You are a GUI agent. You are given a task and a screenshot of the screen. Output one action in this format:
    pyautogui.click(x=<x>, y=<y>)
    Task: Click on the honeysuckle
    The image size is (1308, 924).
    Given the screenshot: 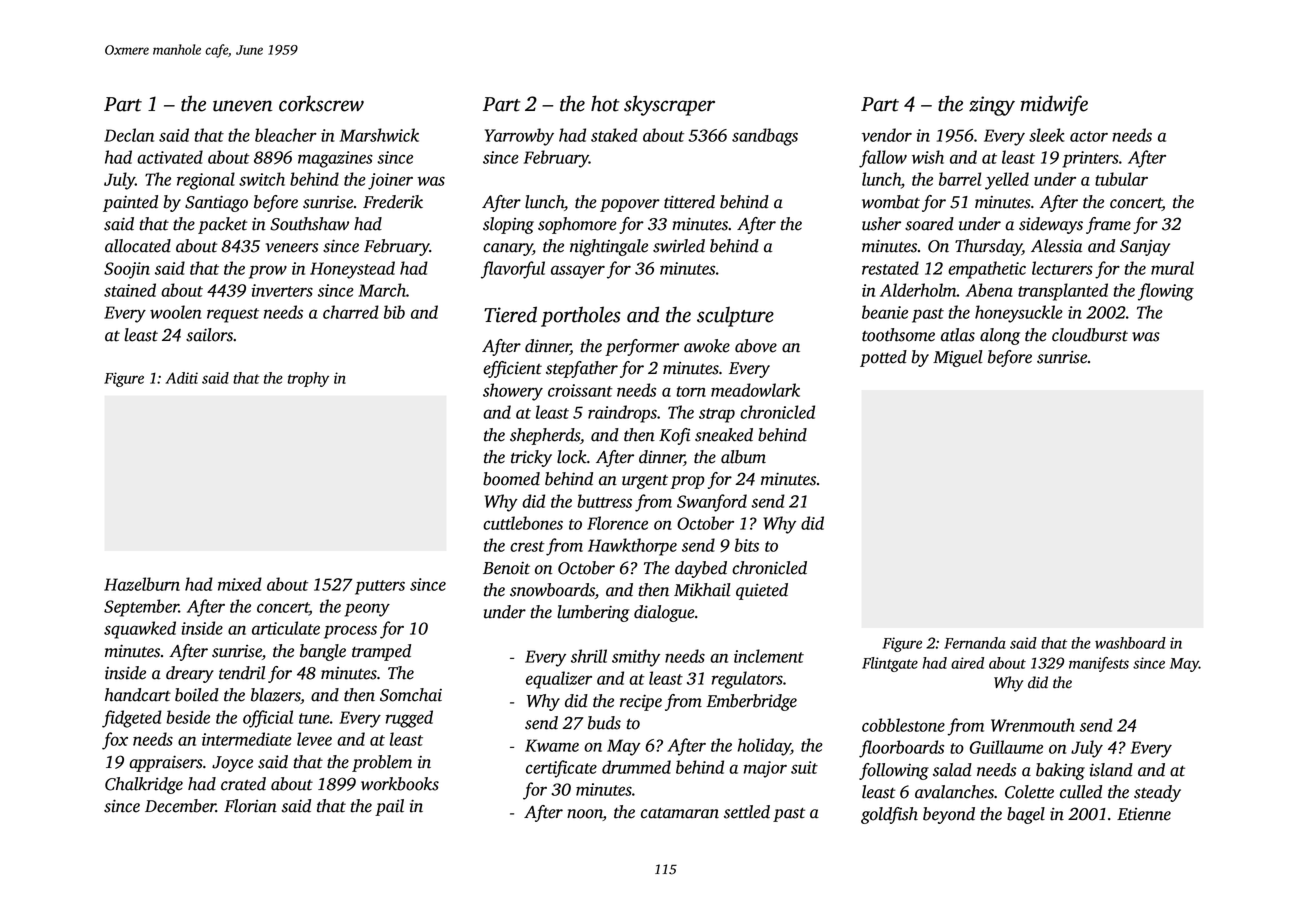 What is the action you would take?
    pyautogui.click(x=1019, y=314)
